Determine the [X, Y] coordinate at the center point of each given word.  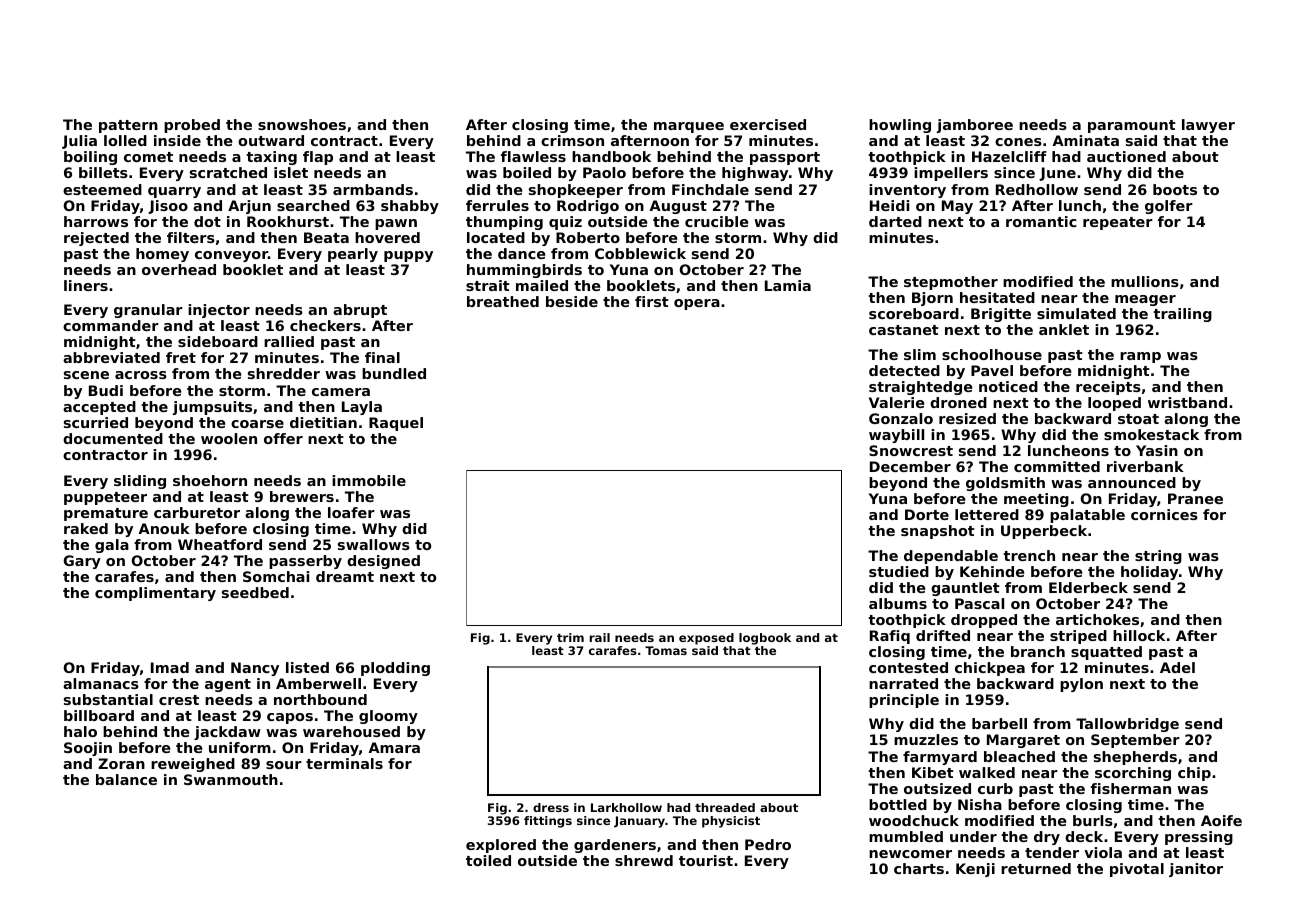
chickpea [990, 669]
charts [919, 868]
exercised [768, 124]
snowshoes [302, 124]
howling [900, 126]
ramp [1140, 357]
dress [551, 807]
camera [341, 392]
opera [697, 304]
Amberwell [318, 683]
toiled [488, 860]
